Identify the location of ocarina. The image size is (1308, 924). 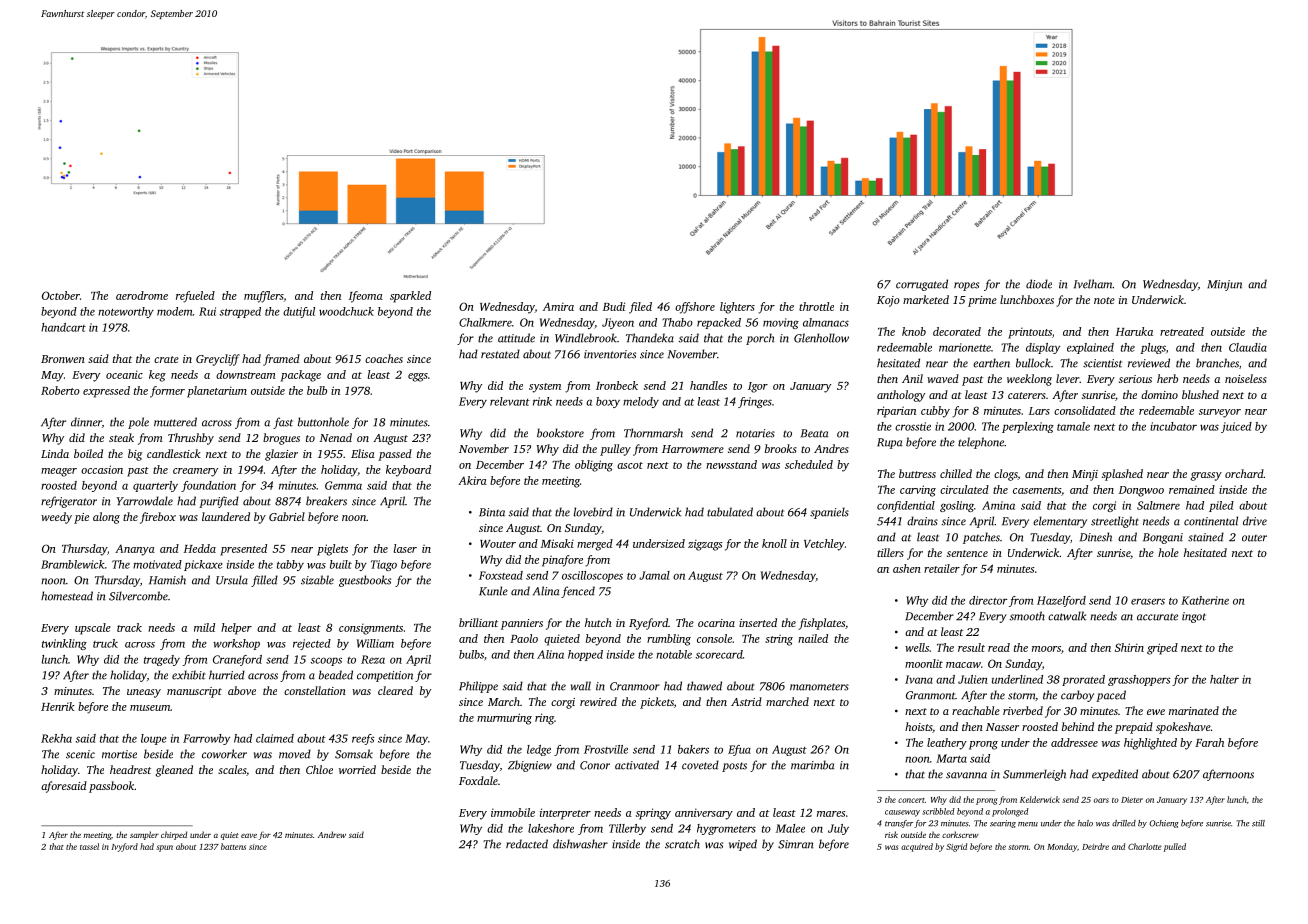
(716, 623).
